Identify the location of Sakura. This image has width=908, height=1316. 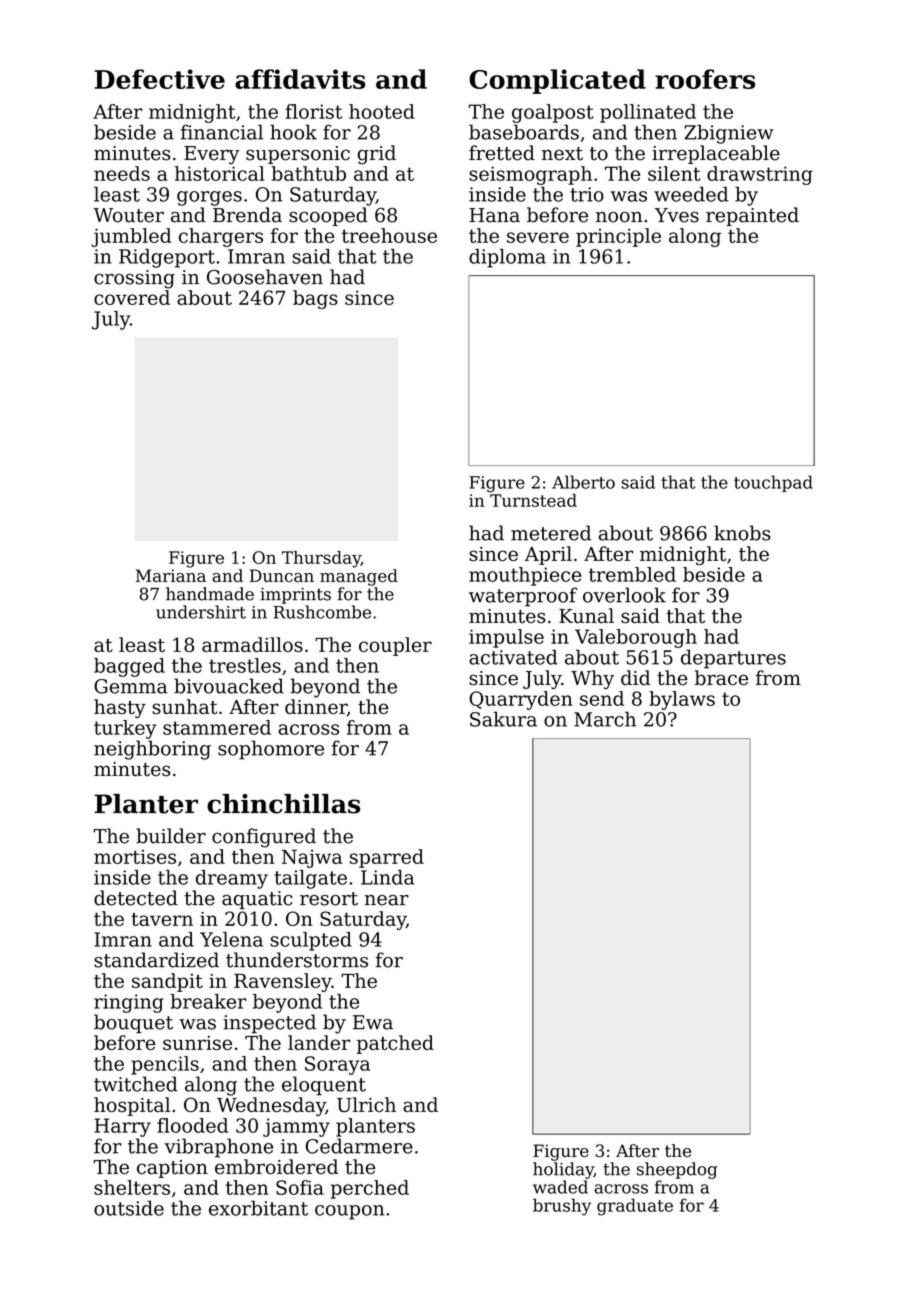
(503, 719).
